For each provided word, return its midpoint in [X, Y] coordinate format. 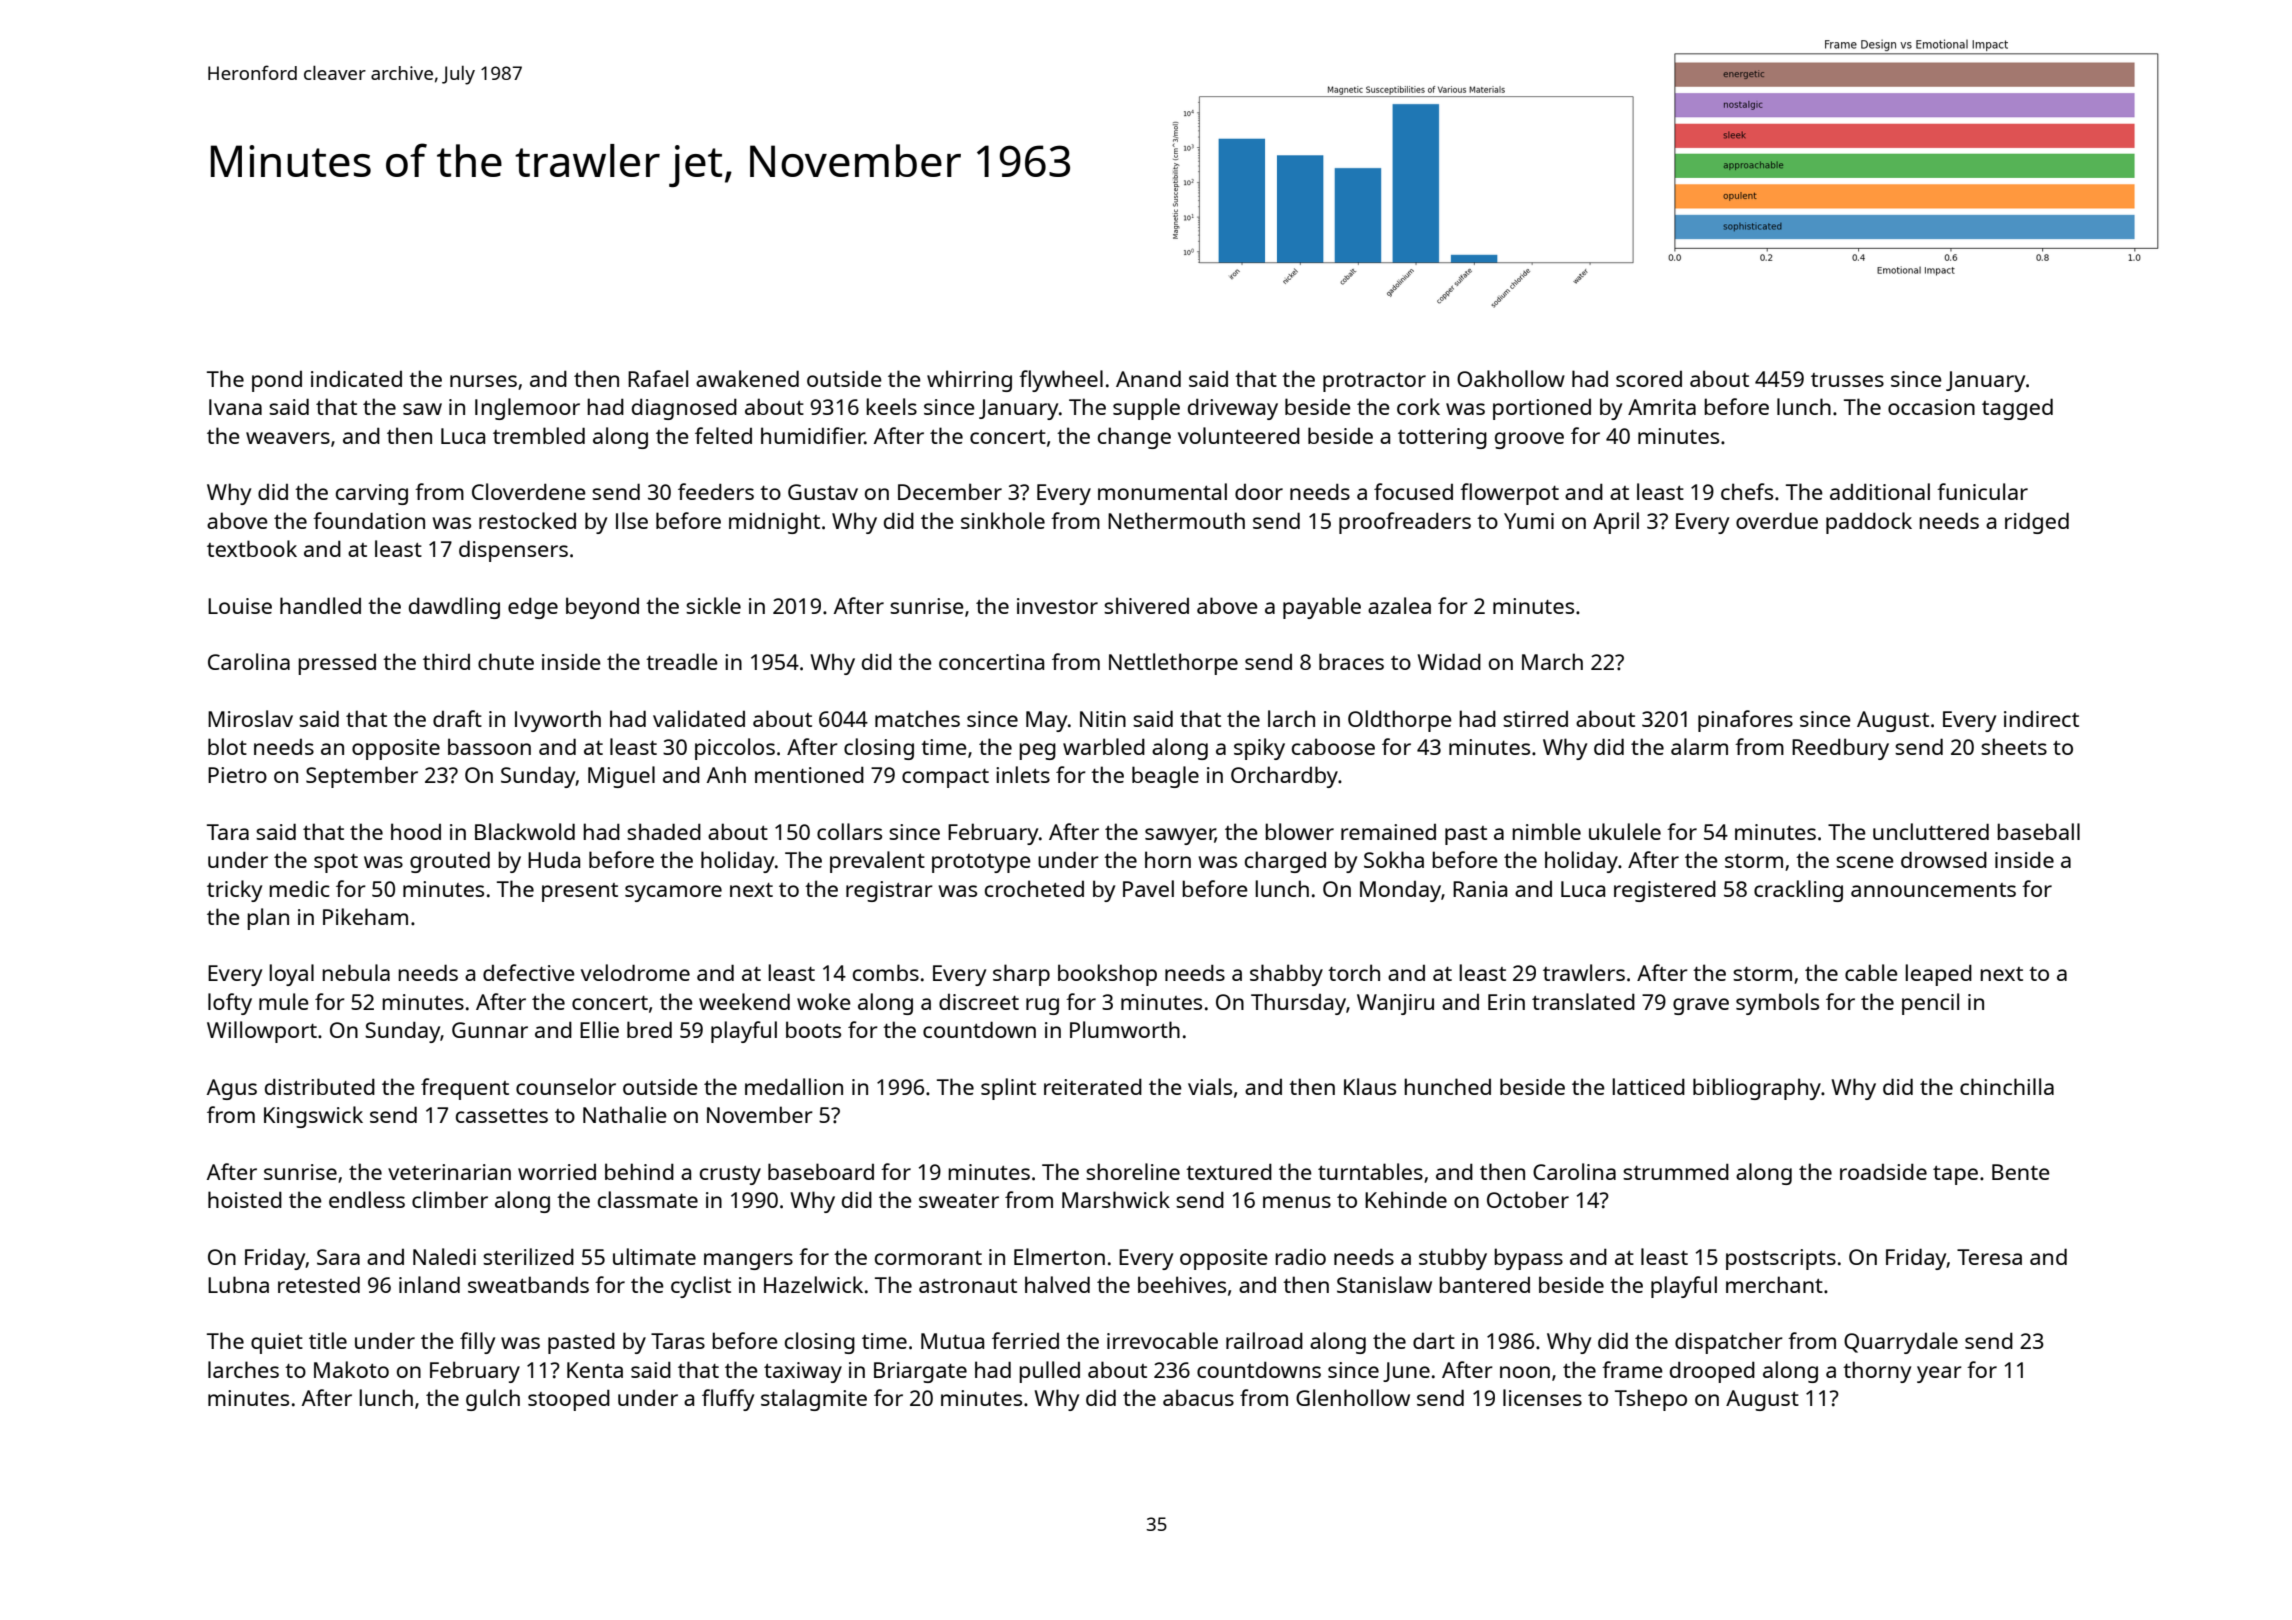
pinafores [1745, 721]
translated [1583, 1001]
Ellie [599, 1029]
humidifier [813, 435]
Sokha [1394, 859]
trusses [1847, 380]
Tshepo [1651, 1400]
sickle [713, 605]
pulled [1049, 1372]
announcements [1933, 890]
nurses [483, 381]
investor [1057, 606]
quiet [277, 1343]
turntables [1370, 1171]
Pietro [237, 775]
